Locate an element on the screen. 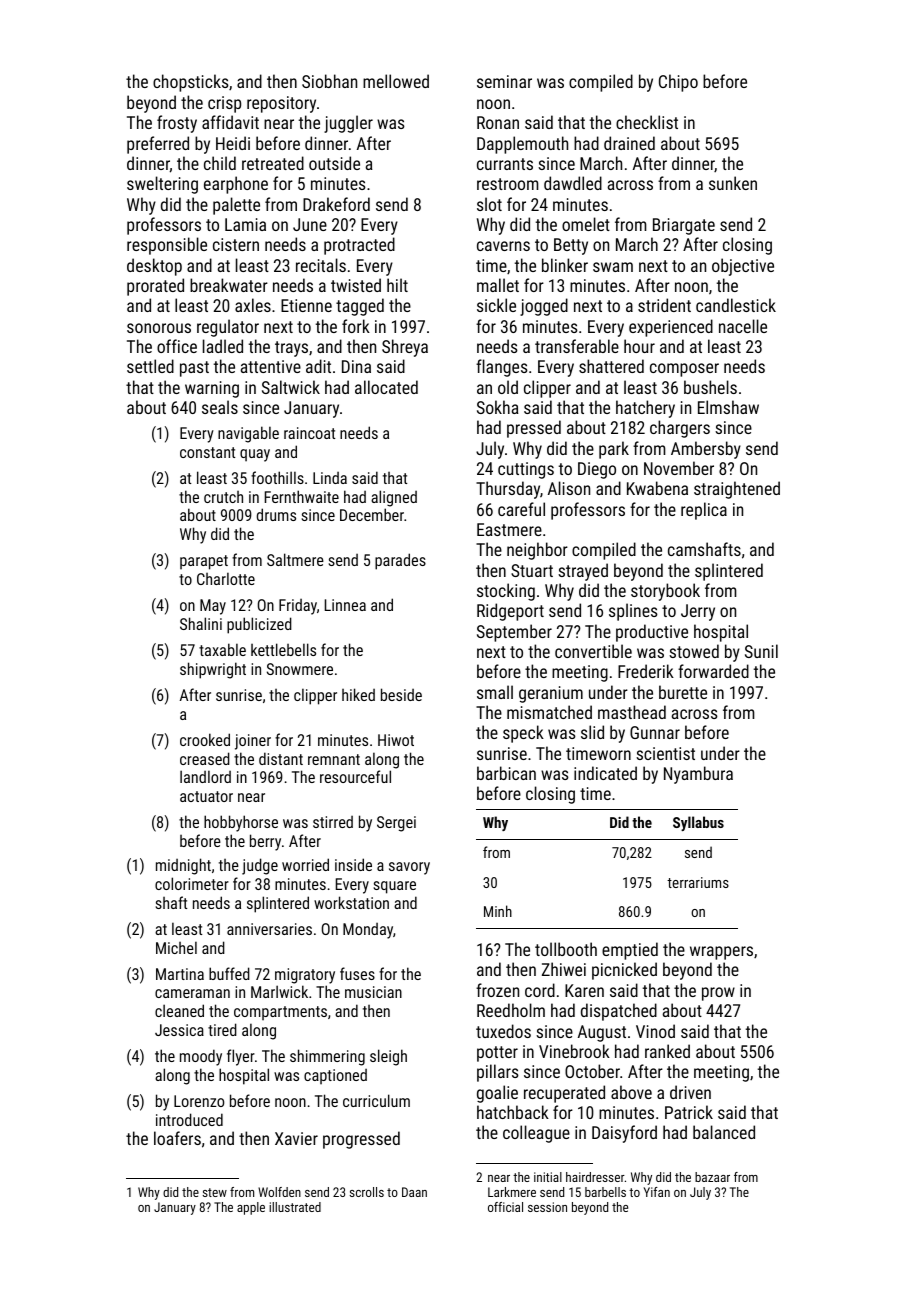 This screenshot has height=1316, width=908. illustrated is located at coordinates (295, 1207).
